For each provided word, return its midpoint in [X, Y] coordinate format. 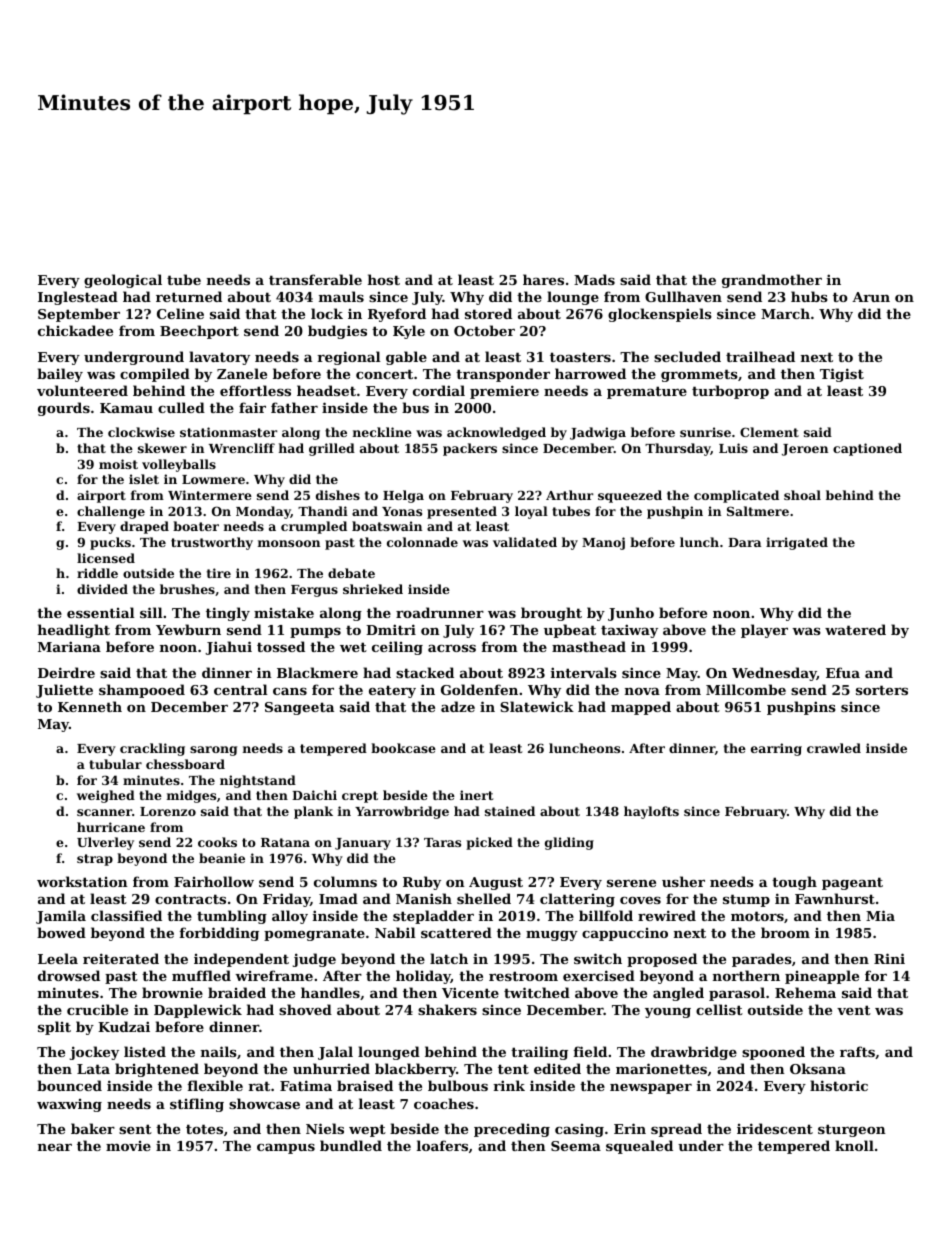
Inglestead [78, 298]
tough [794, 883]
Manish [424, 898]
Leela [58, 958]
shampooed [142, 691]
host [384, 279]
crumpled [314, 527]
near [55, 1147]
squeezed [630, 496]
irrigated [797, 543]
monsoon [289, 543]
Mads [594, 279]
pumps [315, 633]
